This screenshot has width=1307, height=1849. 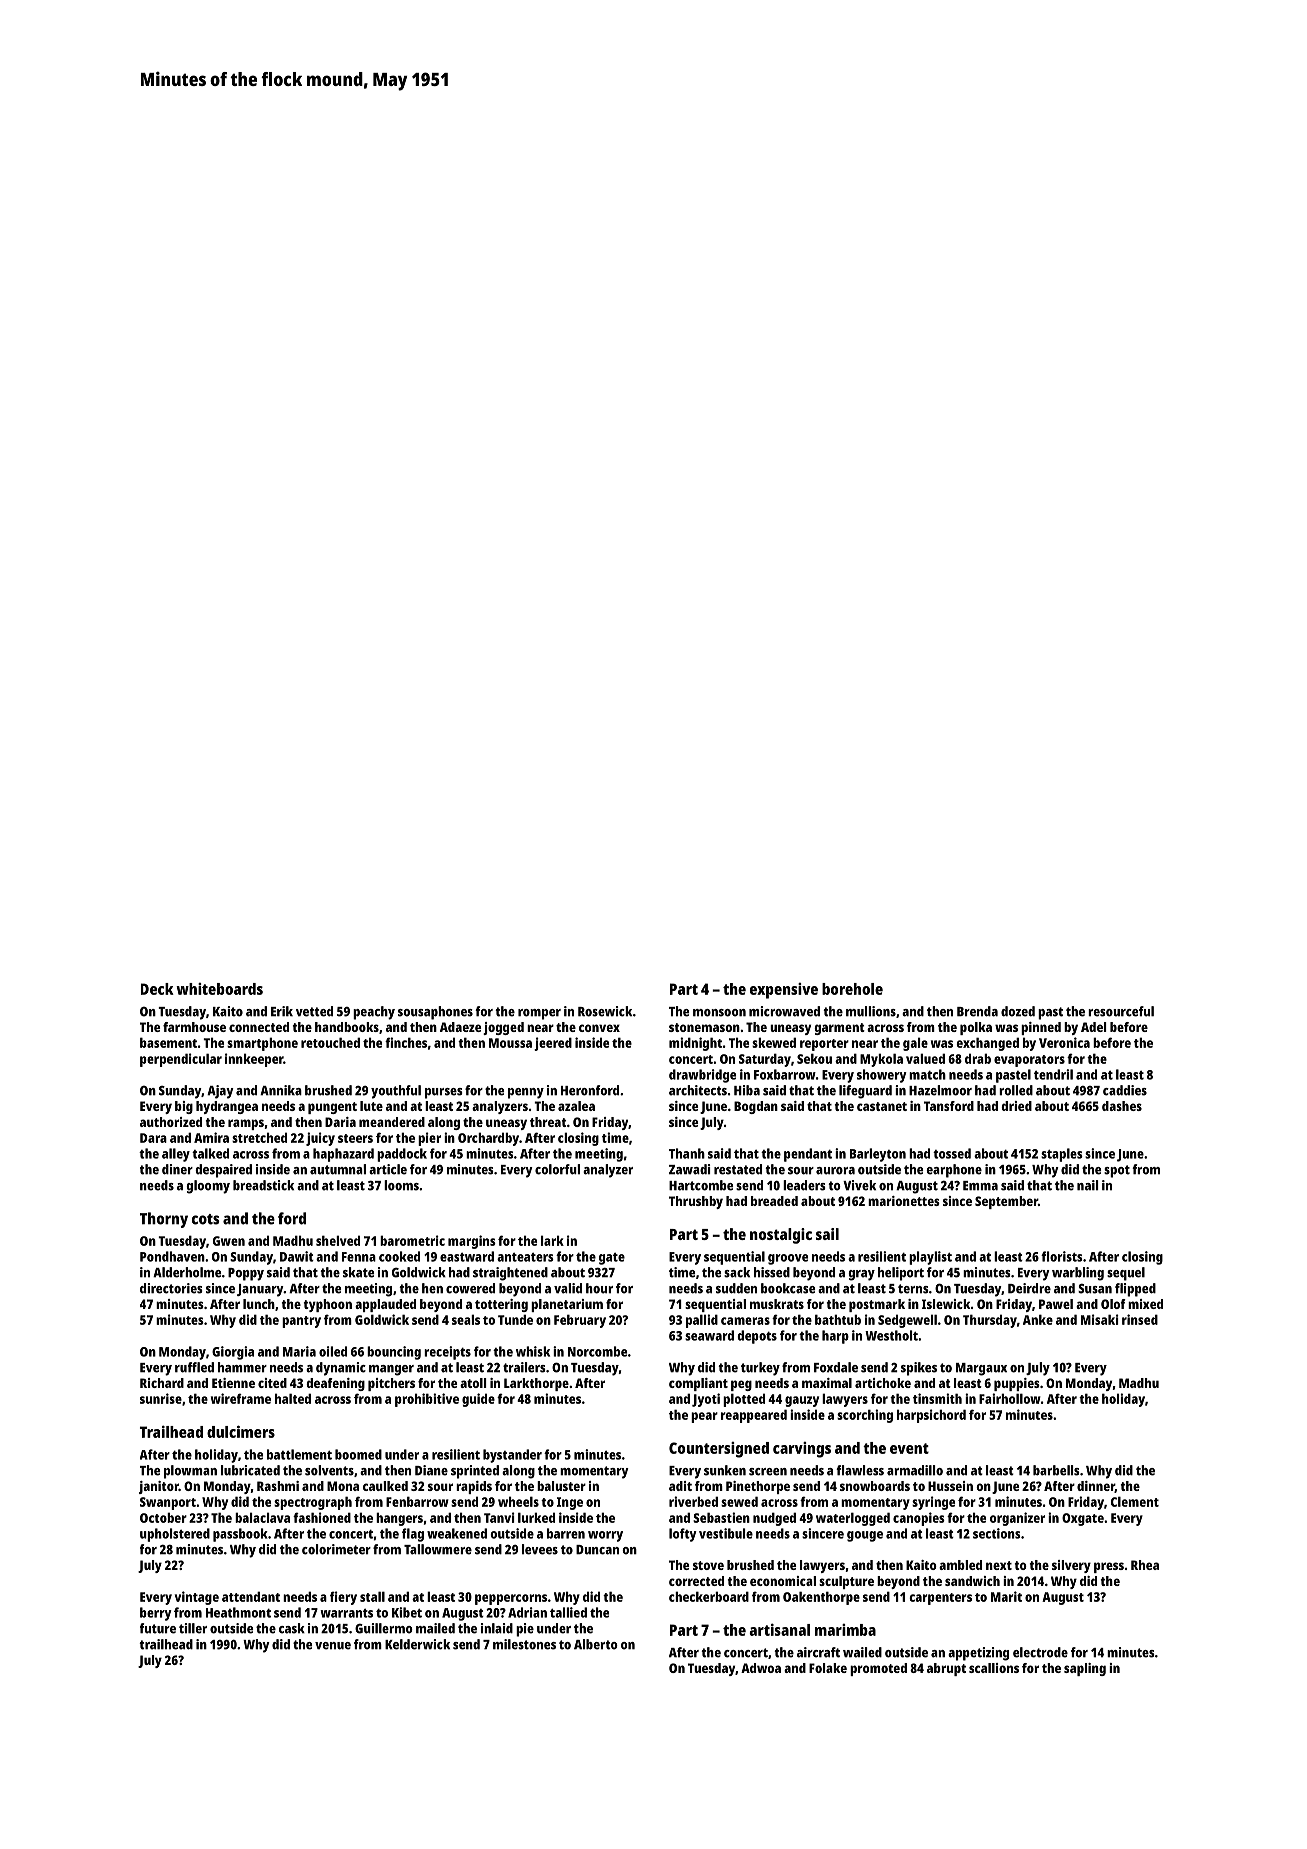 I want to click on venue, so click(x=333, y=1646).
